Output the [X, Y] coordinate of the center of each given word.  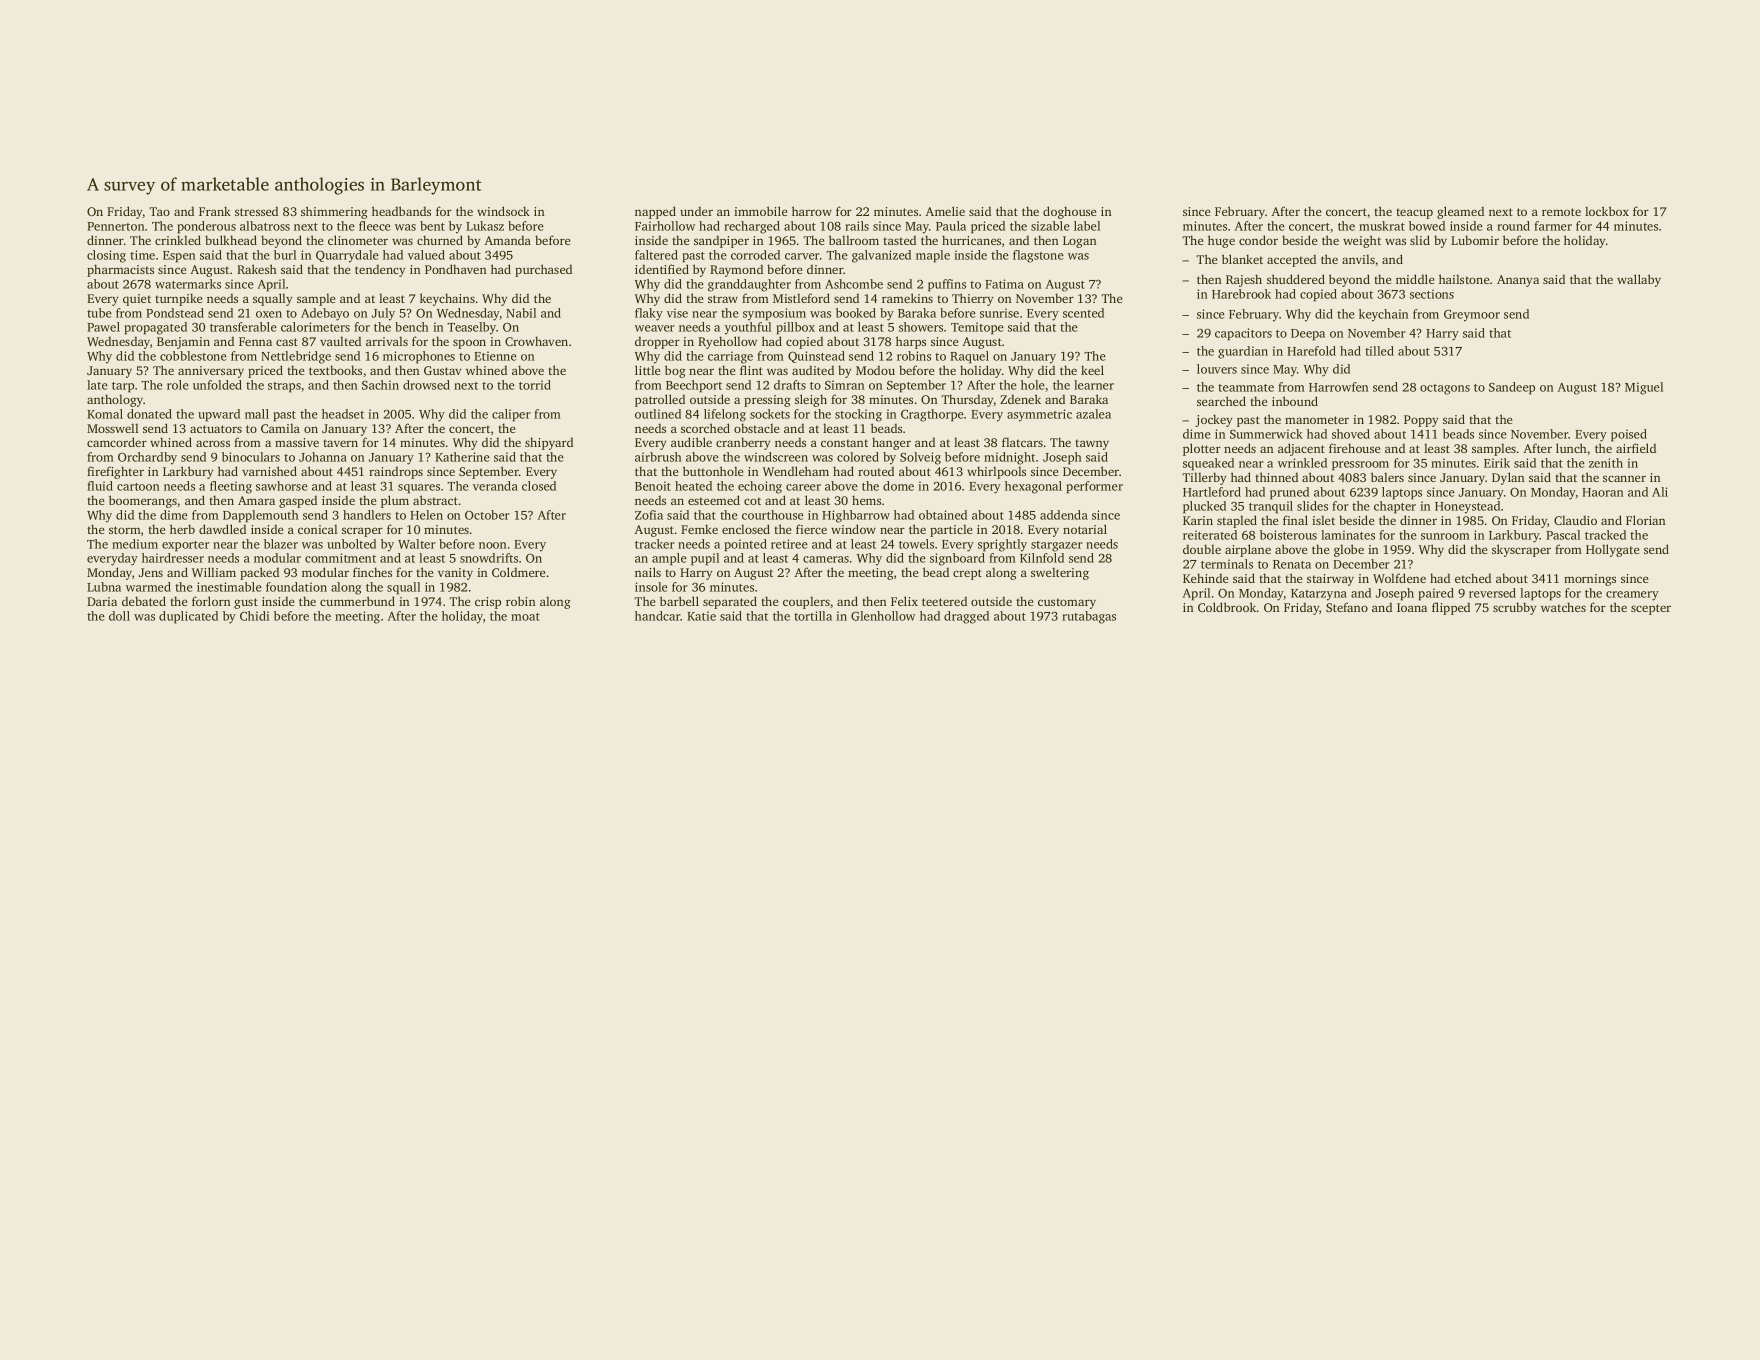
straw [723, 299]
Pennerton [115, 226]
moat [525, 617]
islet [1323, 520]
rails [857, 226]
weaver [655, 328]
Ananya [1518, 281]
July [383, 314]
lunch [1571, 448]
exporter [186, 546]
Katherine [462, 457]
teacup [1414, 213]
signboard [957, 559]
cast [287, 342]
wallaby [1639, 280]
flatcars [1022, 442]
